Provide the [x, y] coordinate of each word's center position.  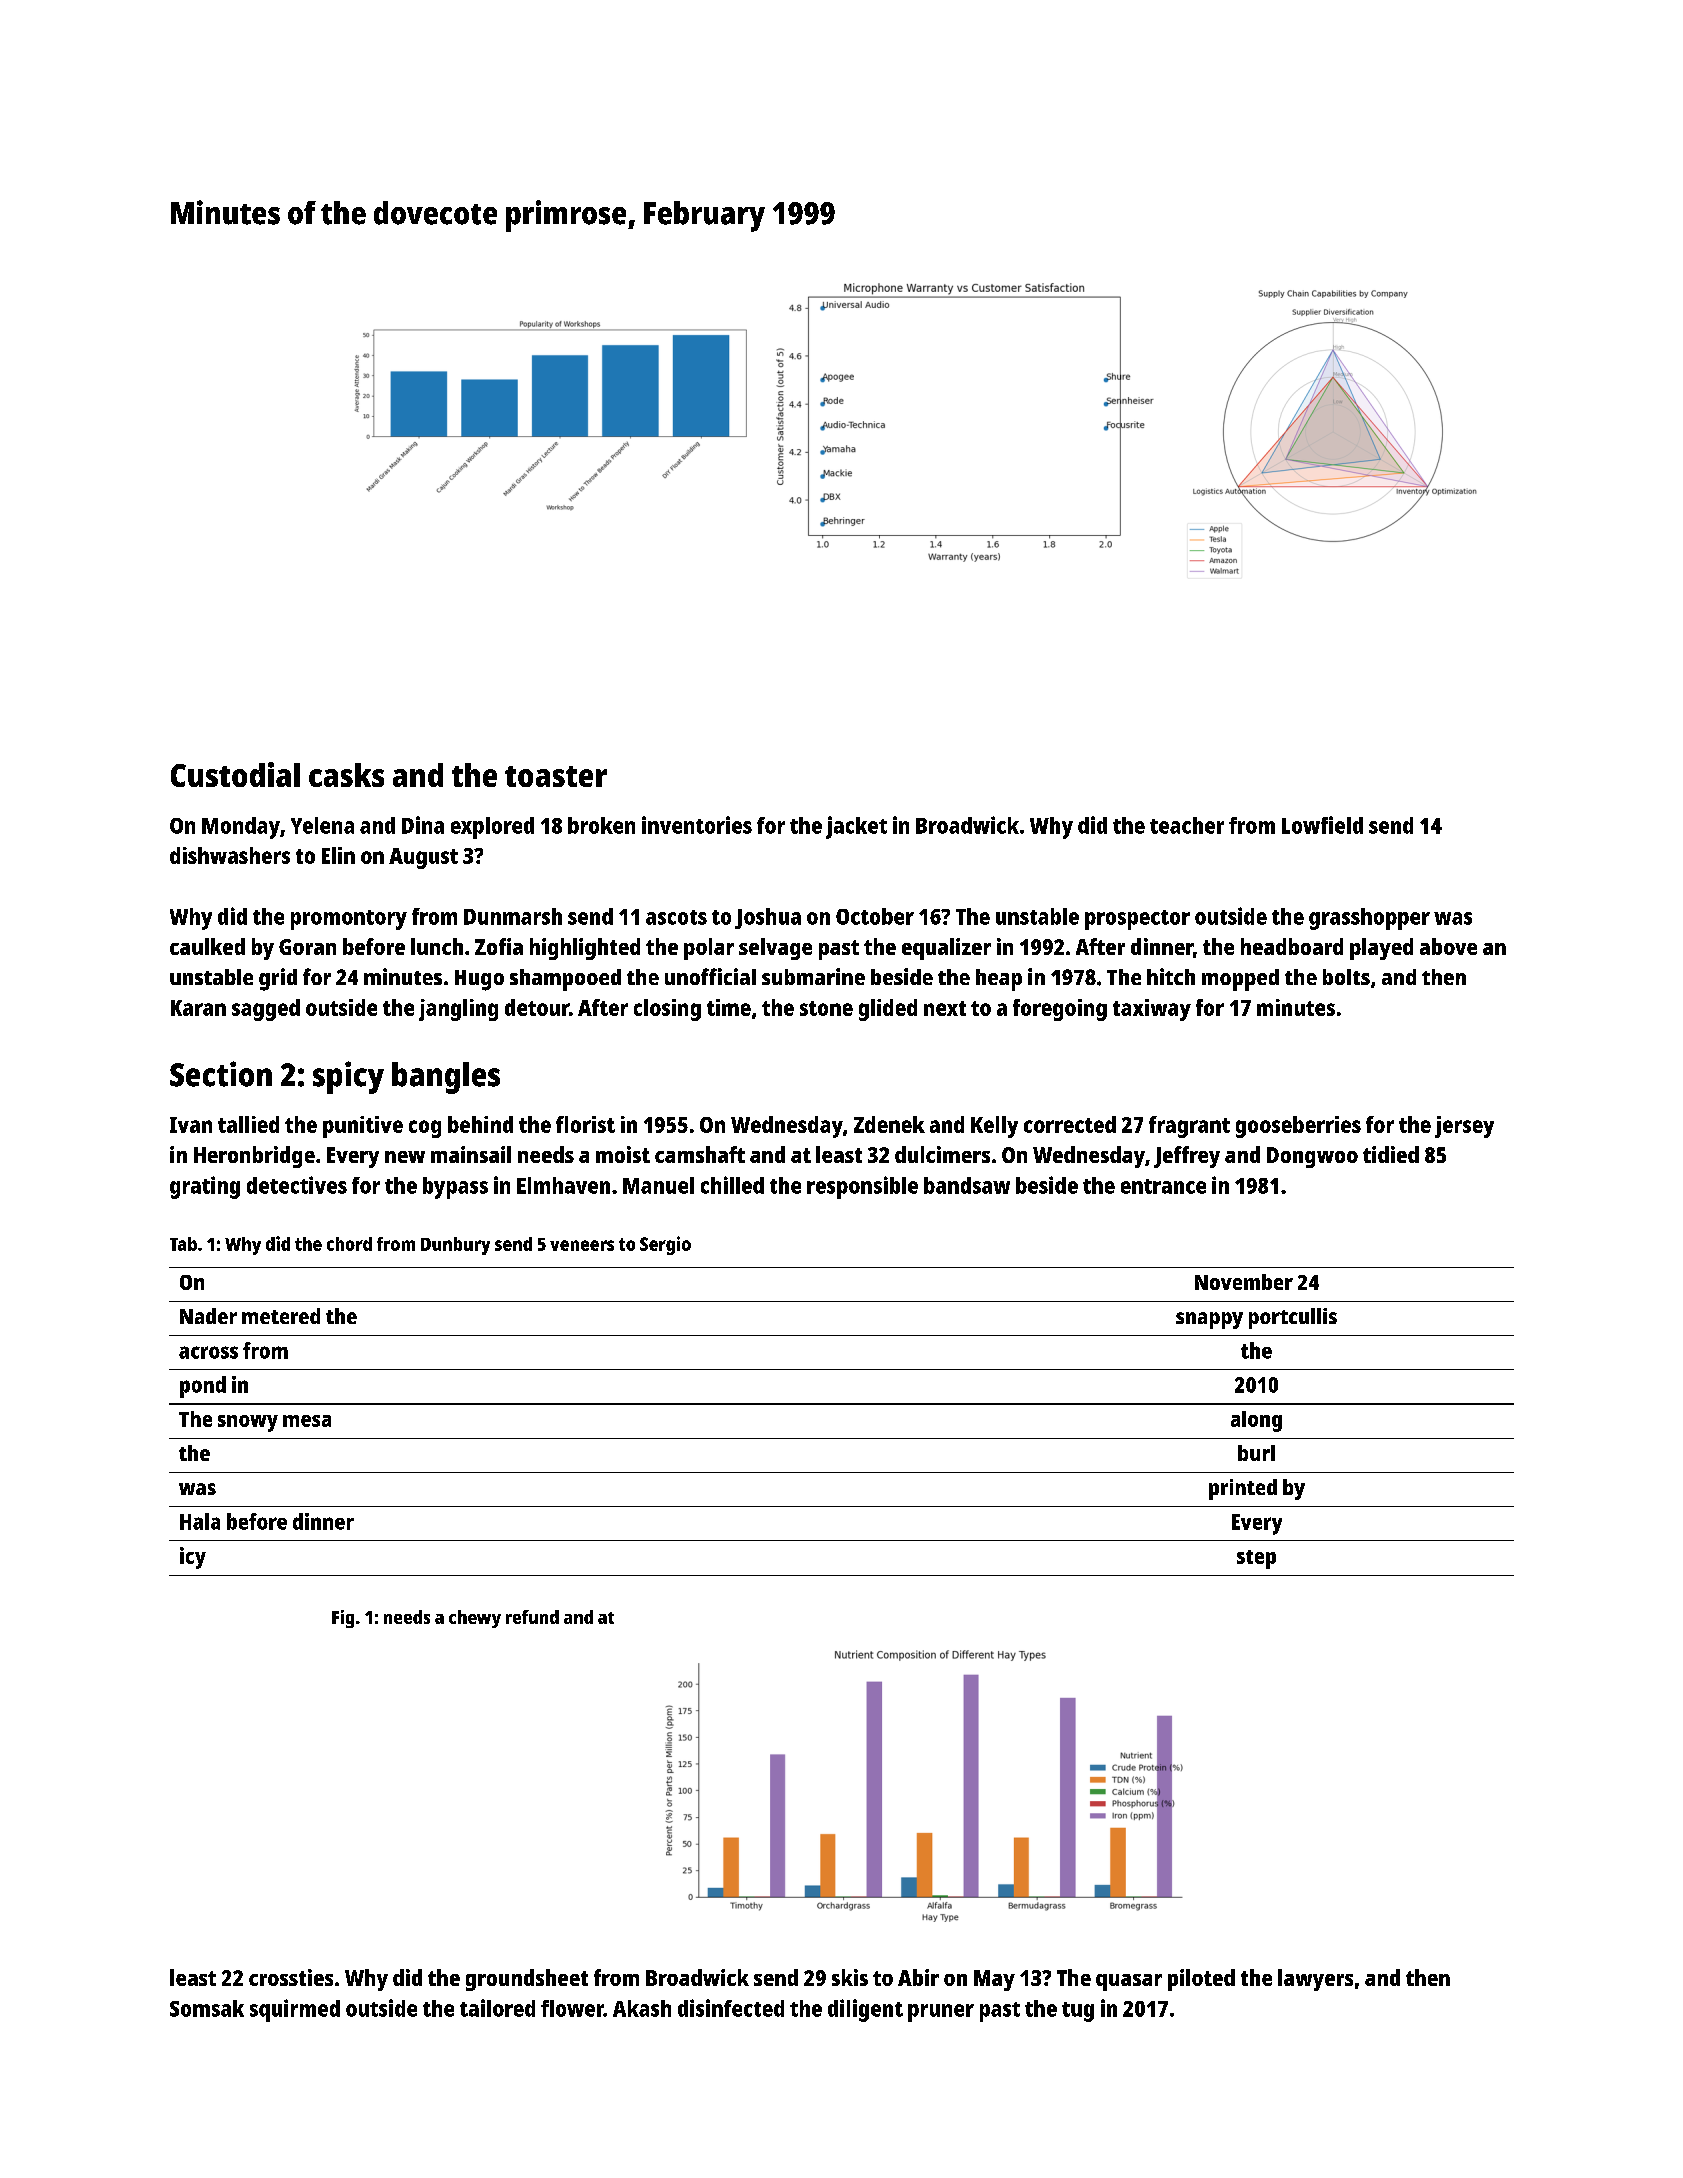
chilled [732, 1185]
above [1448, 946]
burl [1256, 1453]
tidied [1391, 1154]
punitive [363, 1127]
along [1256, 1421]
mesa [307, 1421]
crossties [291, 1977]
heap [999, 980]
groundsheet [527, 1980]
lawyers [1315, 1980]
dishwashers [230, 855]
